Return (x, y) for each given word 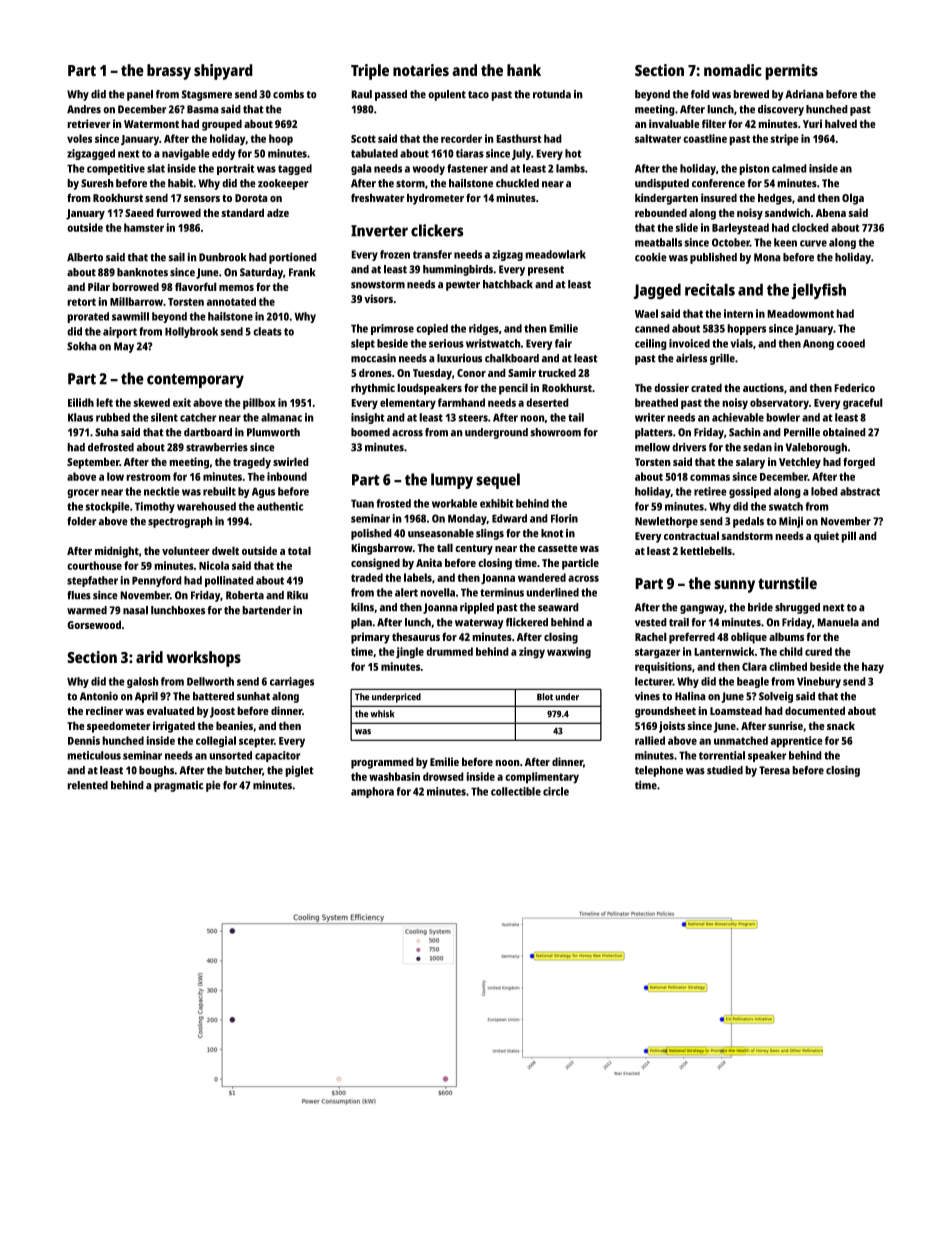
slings (490, 534)
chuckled (517, 183)
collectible (516, 791)
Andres (84, 109)
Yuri (812, 123)
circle (556, 791)
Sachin (745, 432)
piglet (299, 771)
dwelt (225, 550)
